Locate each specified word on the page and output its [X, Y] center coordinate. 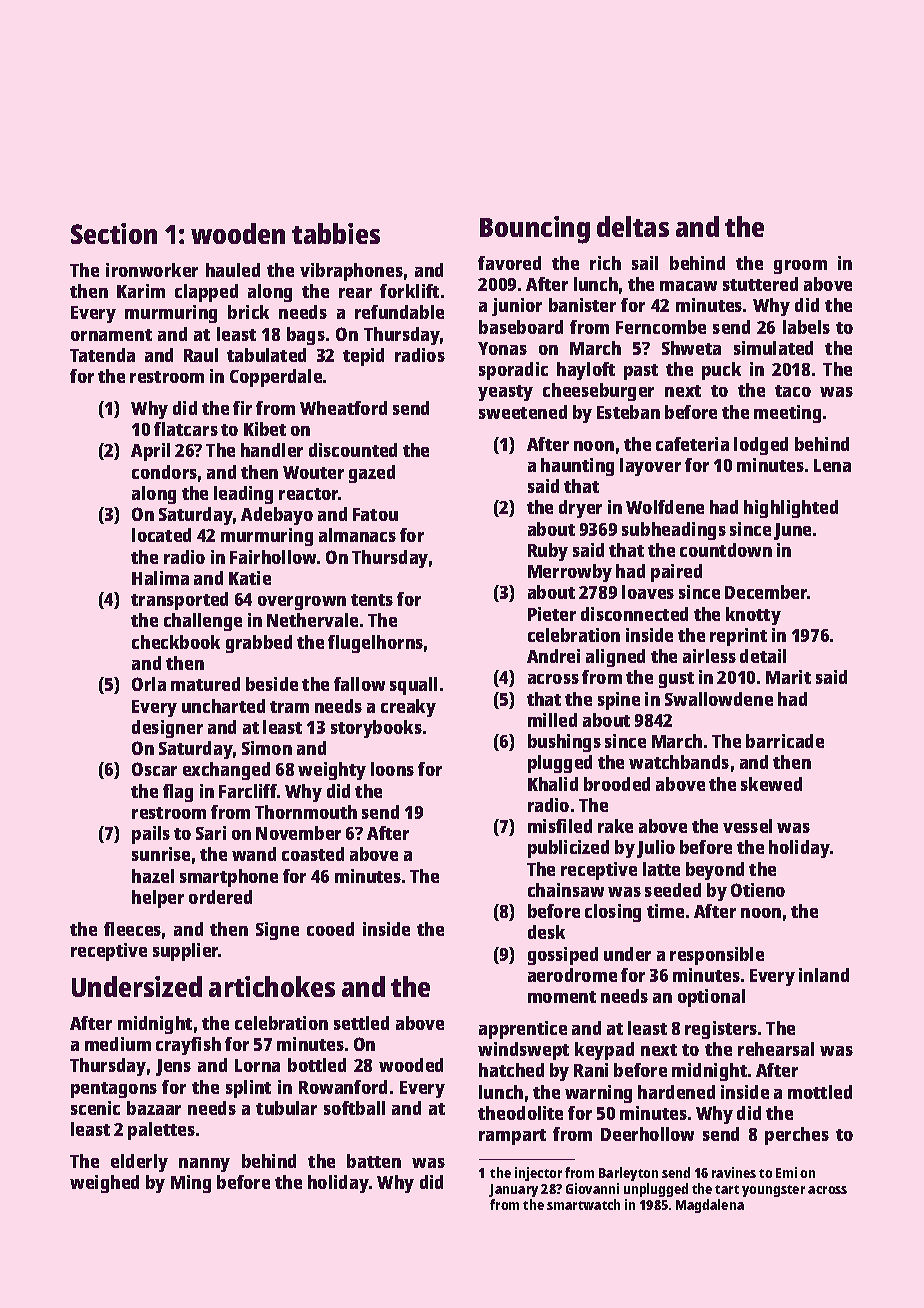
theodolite [520, 1113]
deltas [633, 226]
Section [114, 233]
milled [552, 720]
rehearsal [776, 1049]
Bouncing [535, 230]
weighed [104, 1184]
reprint [738, 637]
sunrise [161, 854]
